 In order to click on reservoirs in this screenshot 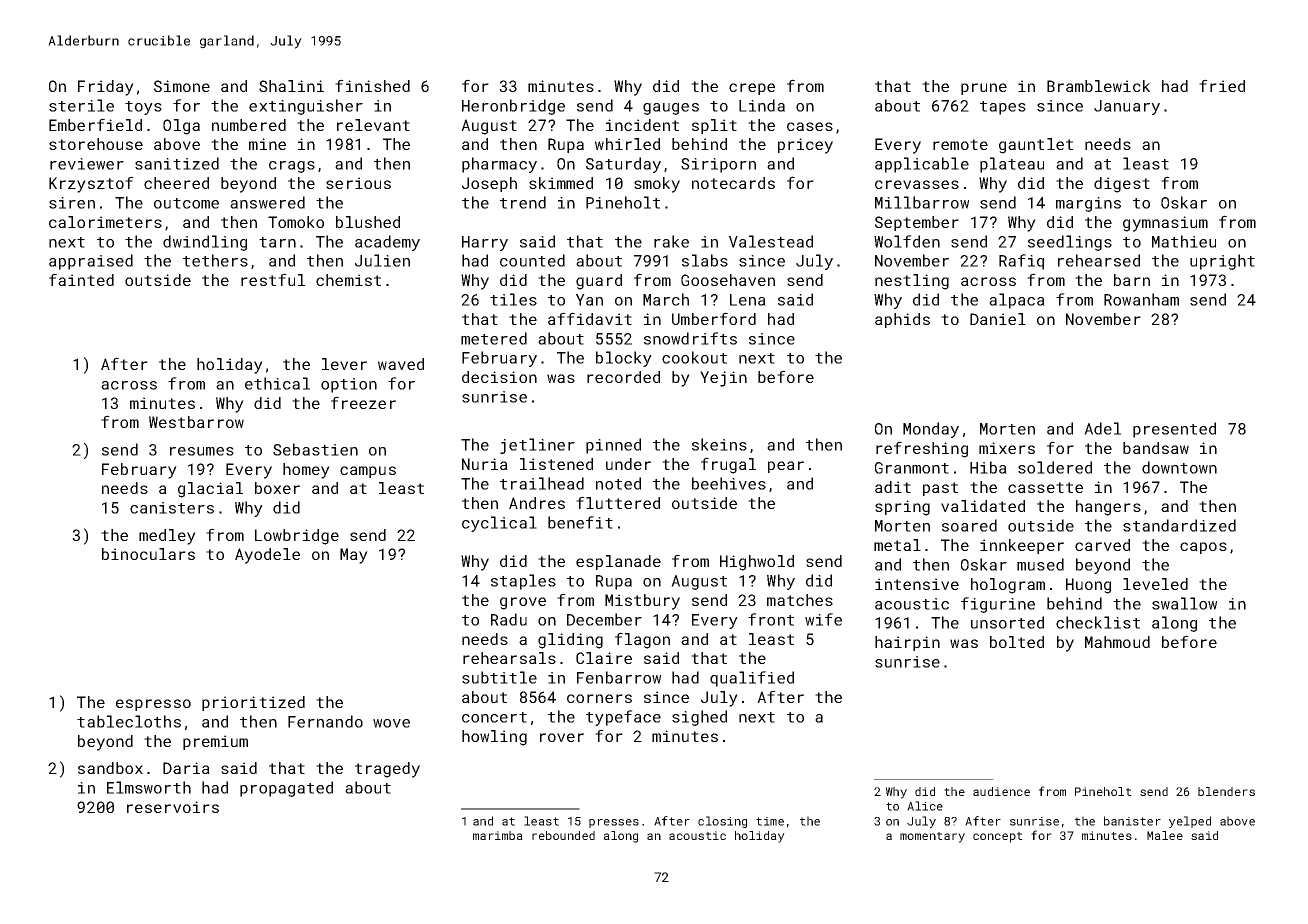, I will do `click(173, 807)`.
